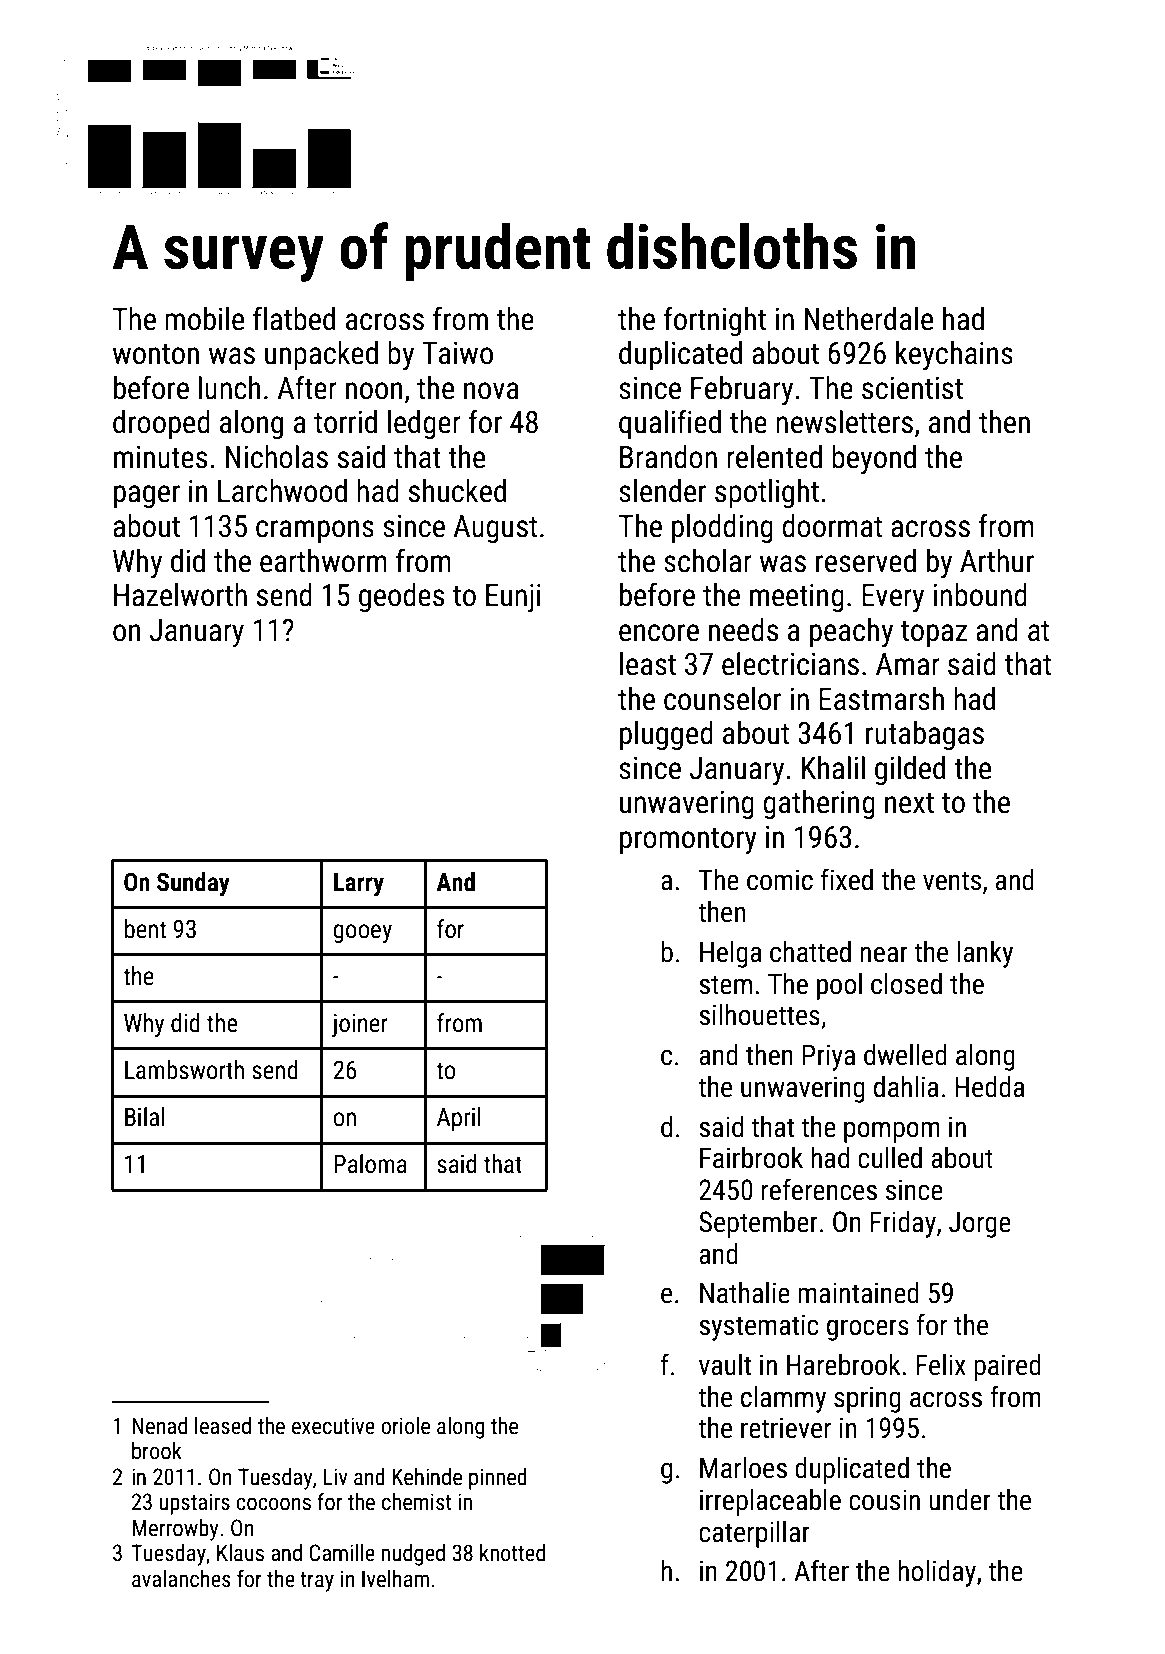  I want to click on mobile, so click(204, 319).
